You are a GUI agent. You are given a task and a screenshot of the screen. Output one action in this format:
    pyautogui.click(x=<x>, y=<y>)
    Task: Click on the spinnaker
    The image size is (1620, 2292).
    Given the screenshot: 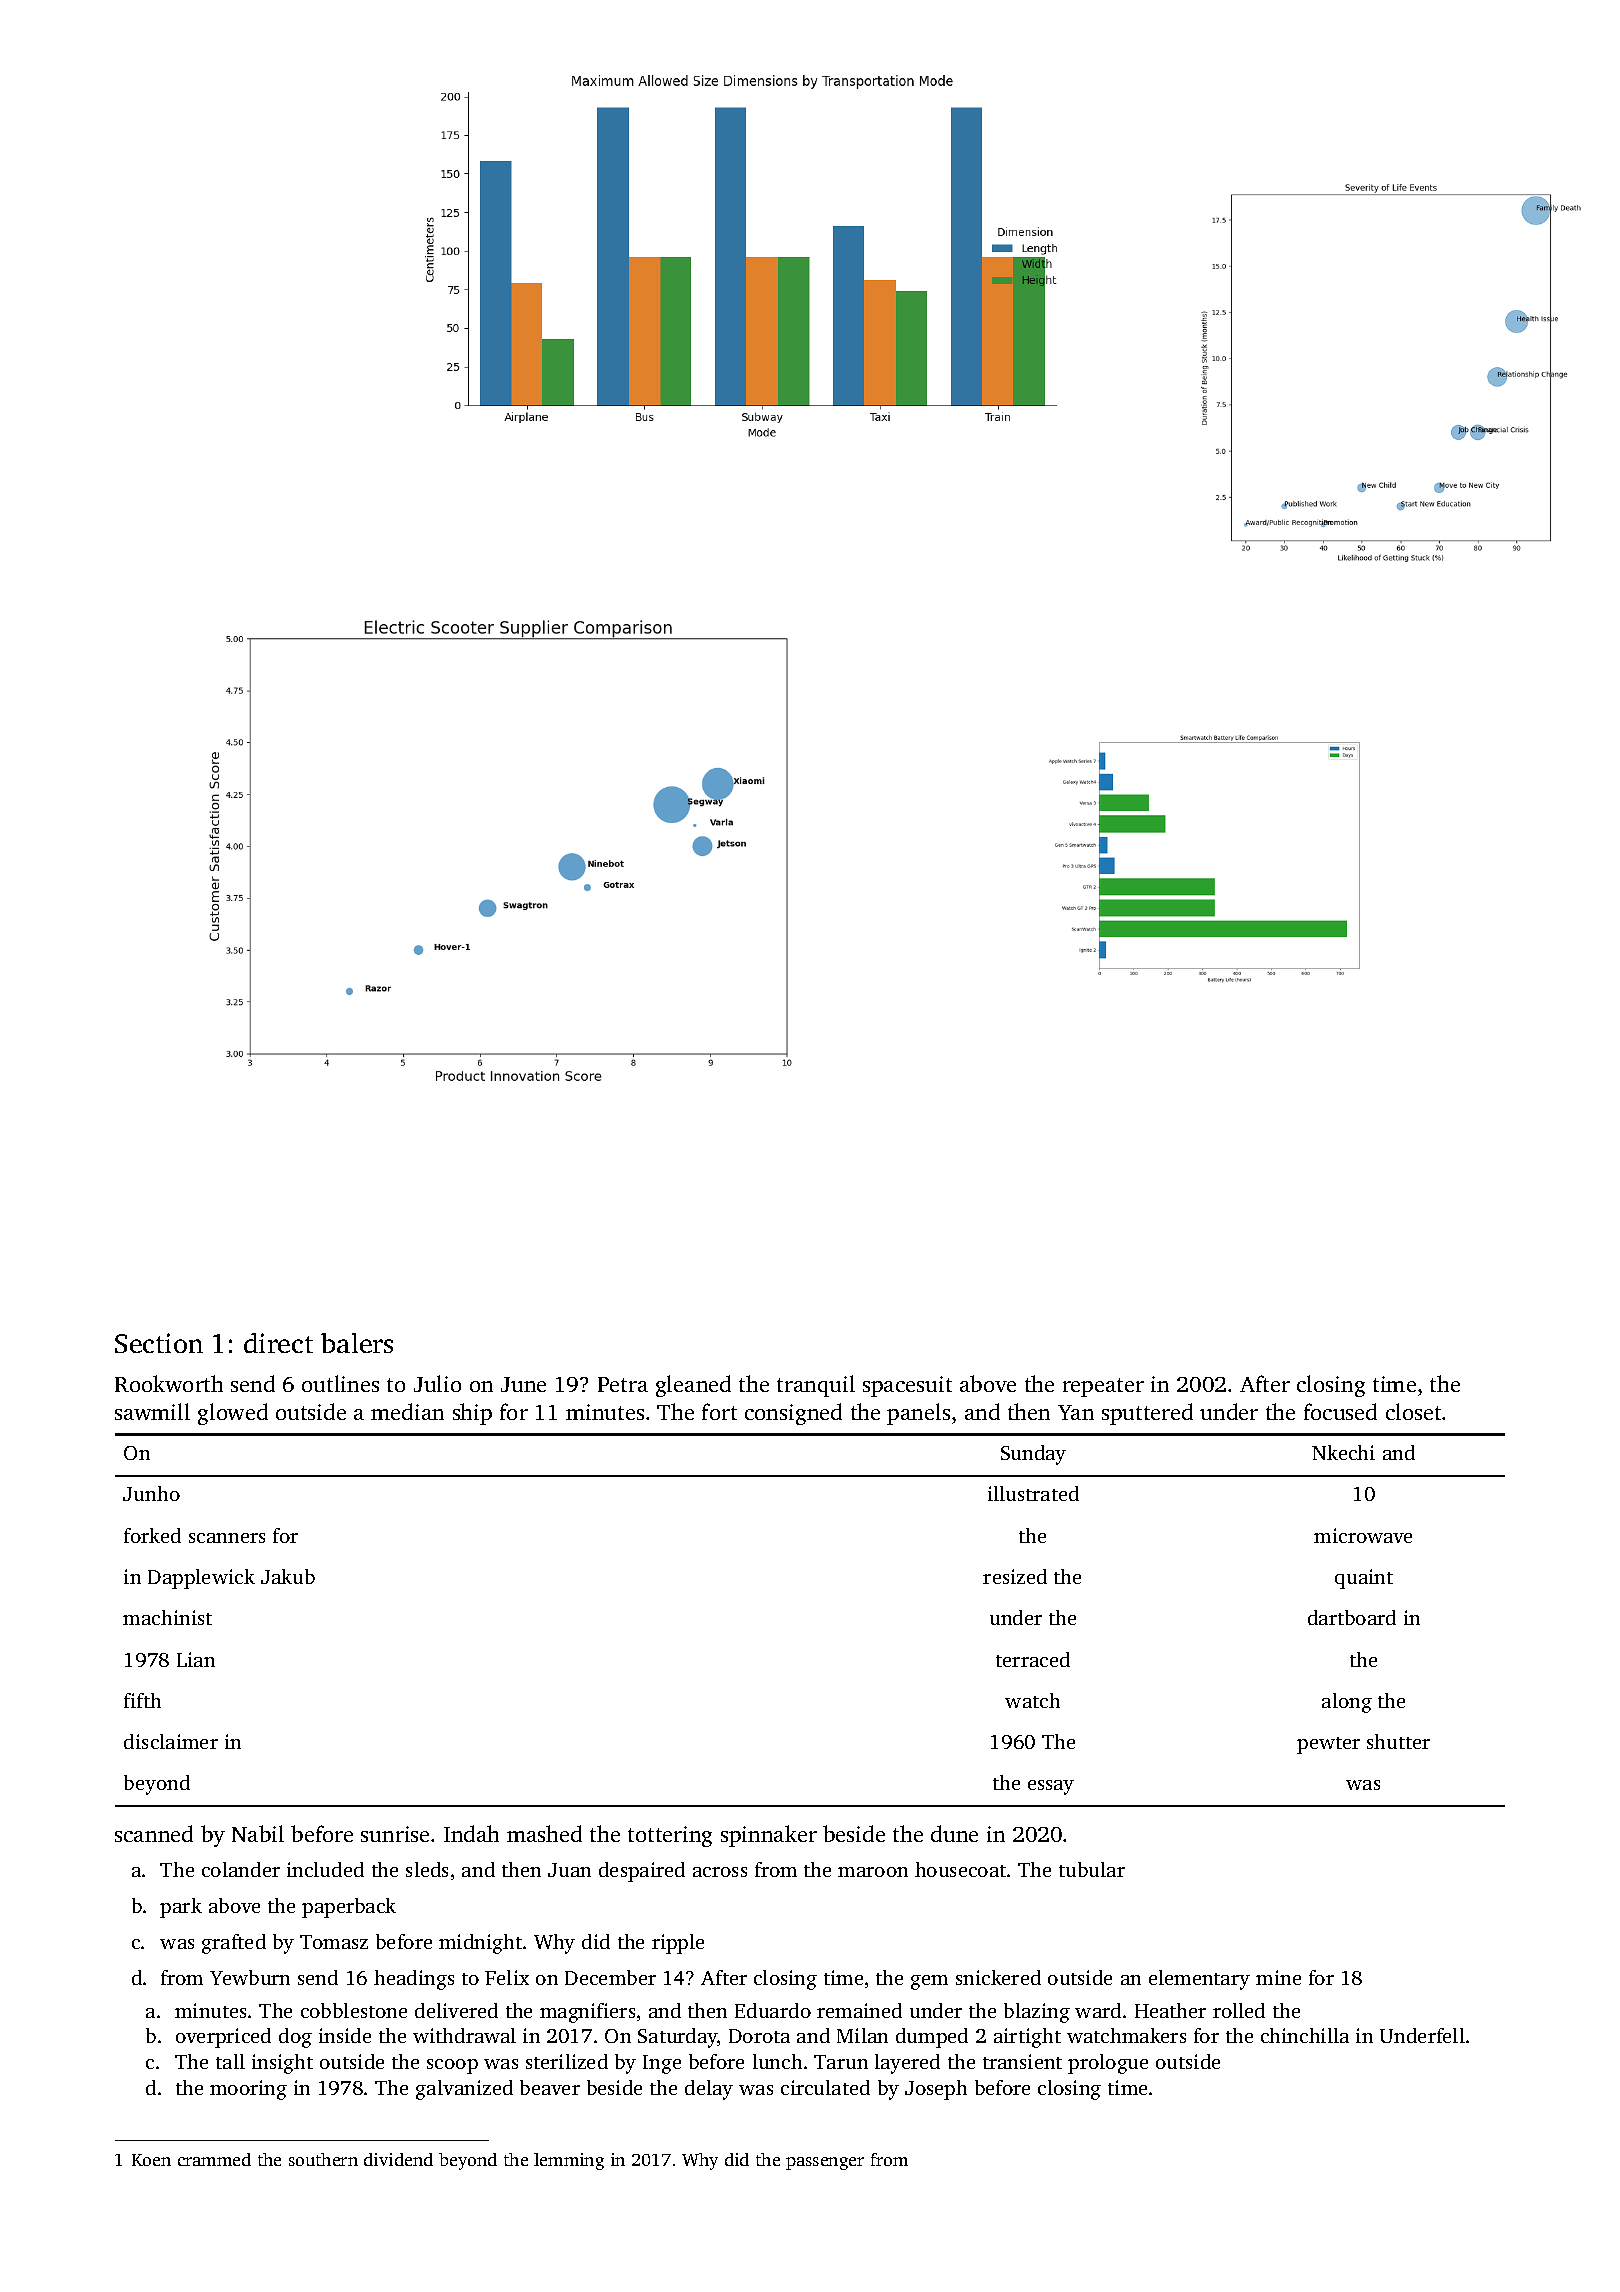 What is the action you would take?
    pyautogui.click(x=769, y=1836)
